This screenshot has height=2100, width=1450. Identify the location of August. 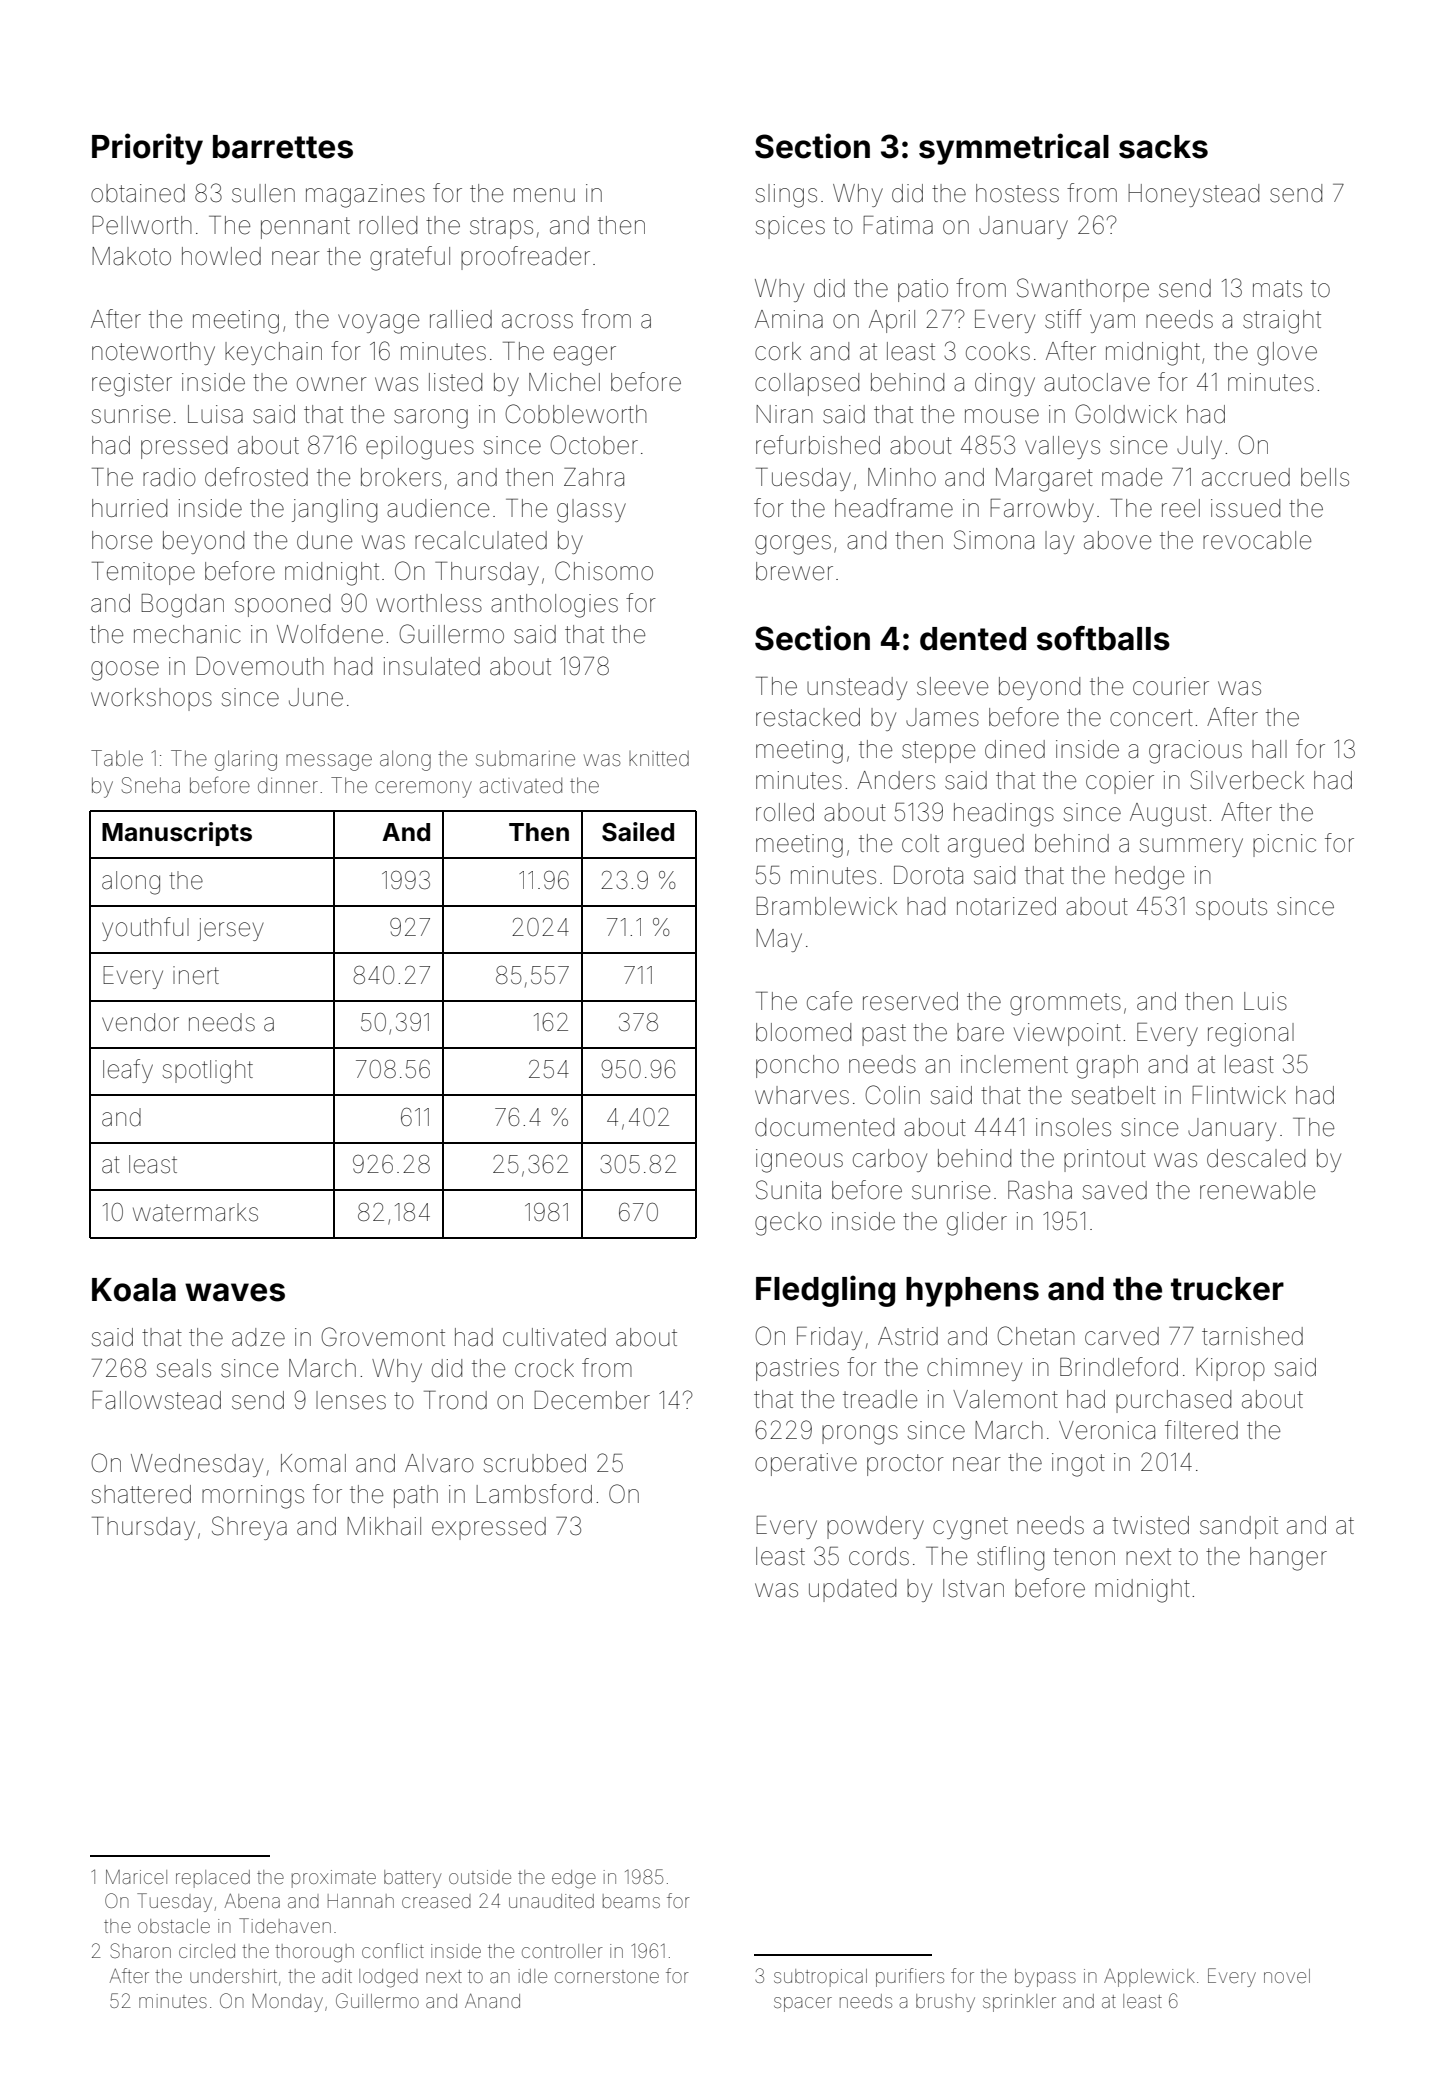
(1168, 815).
